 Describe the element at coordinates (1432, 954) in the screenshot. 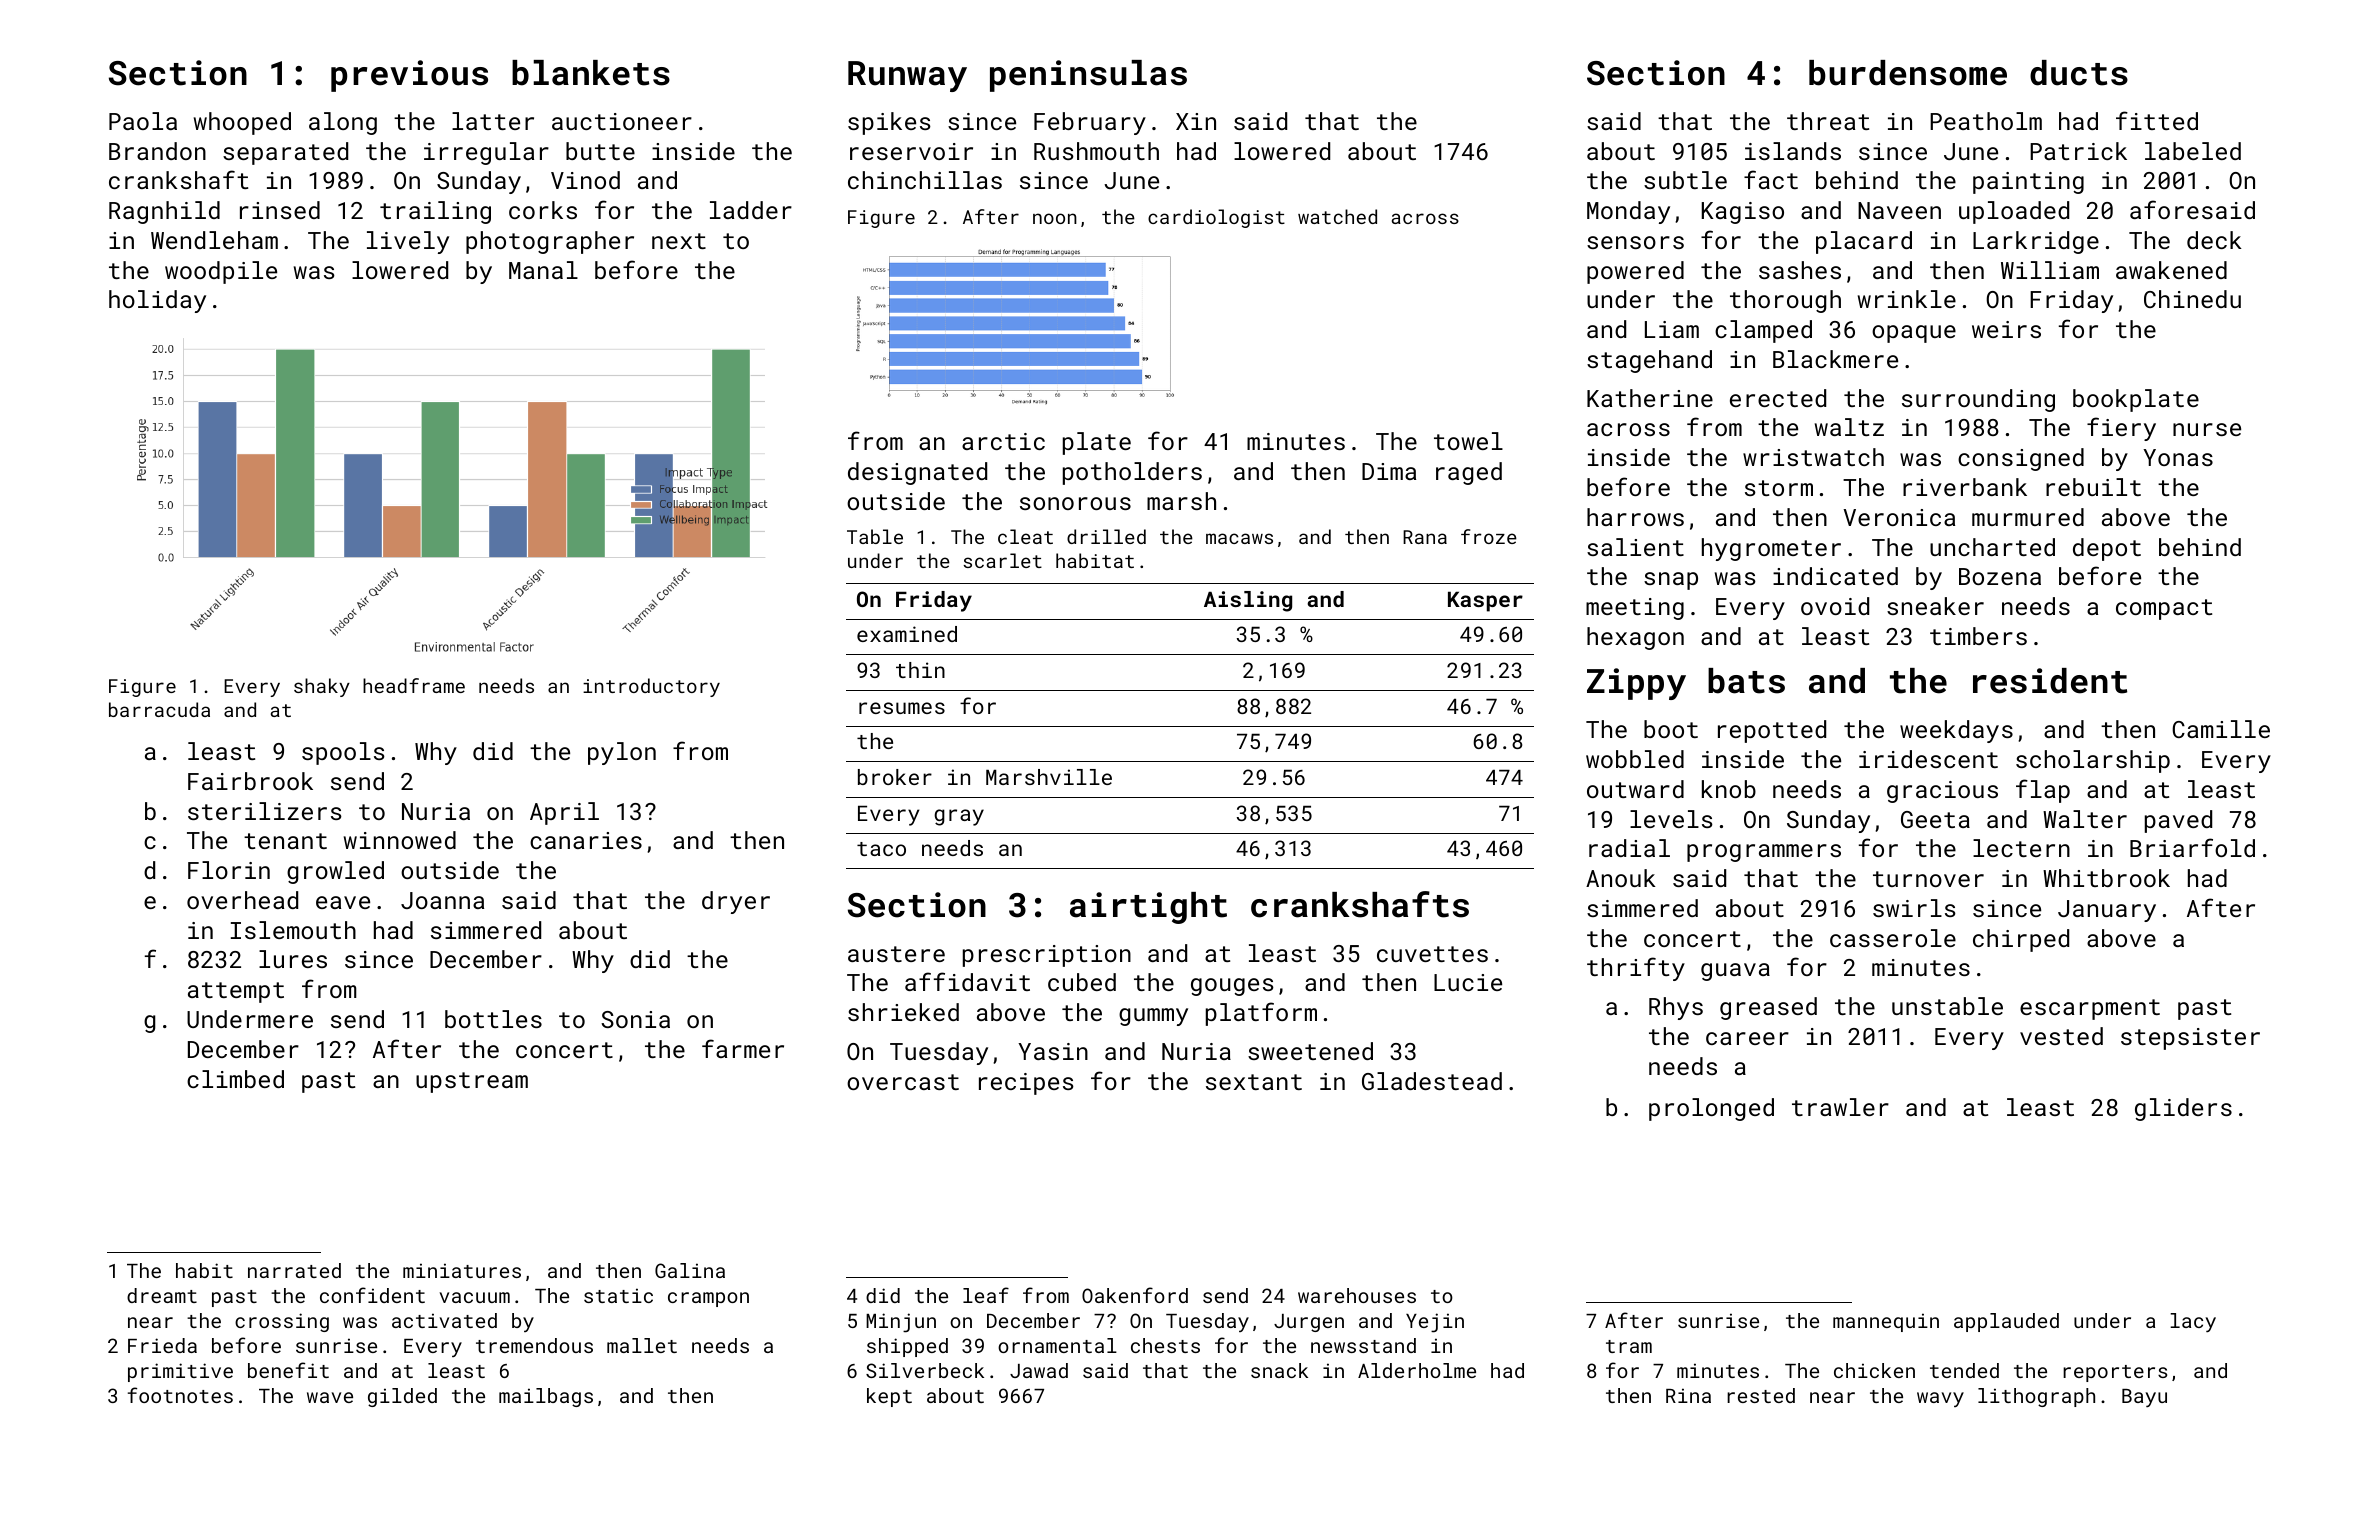

I see `cuvettes` at that location.
